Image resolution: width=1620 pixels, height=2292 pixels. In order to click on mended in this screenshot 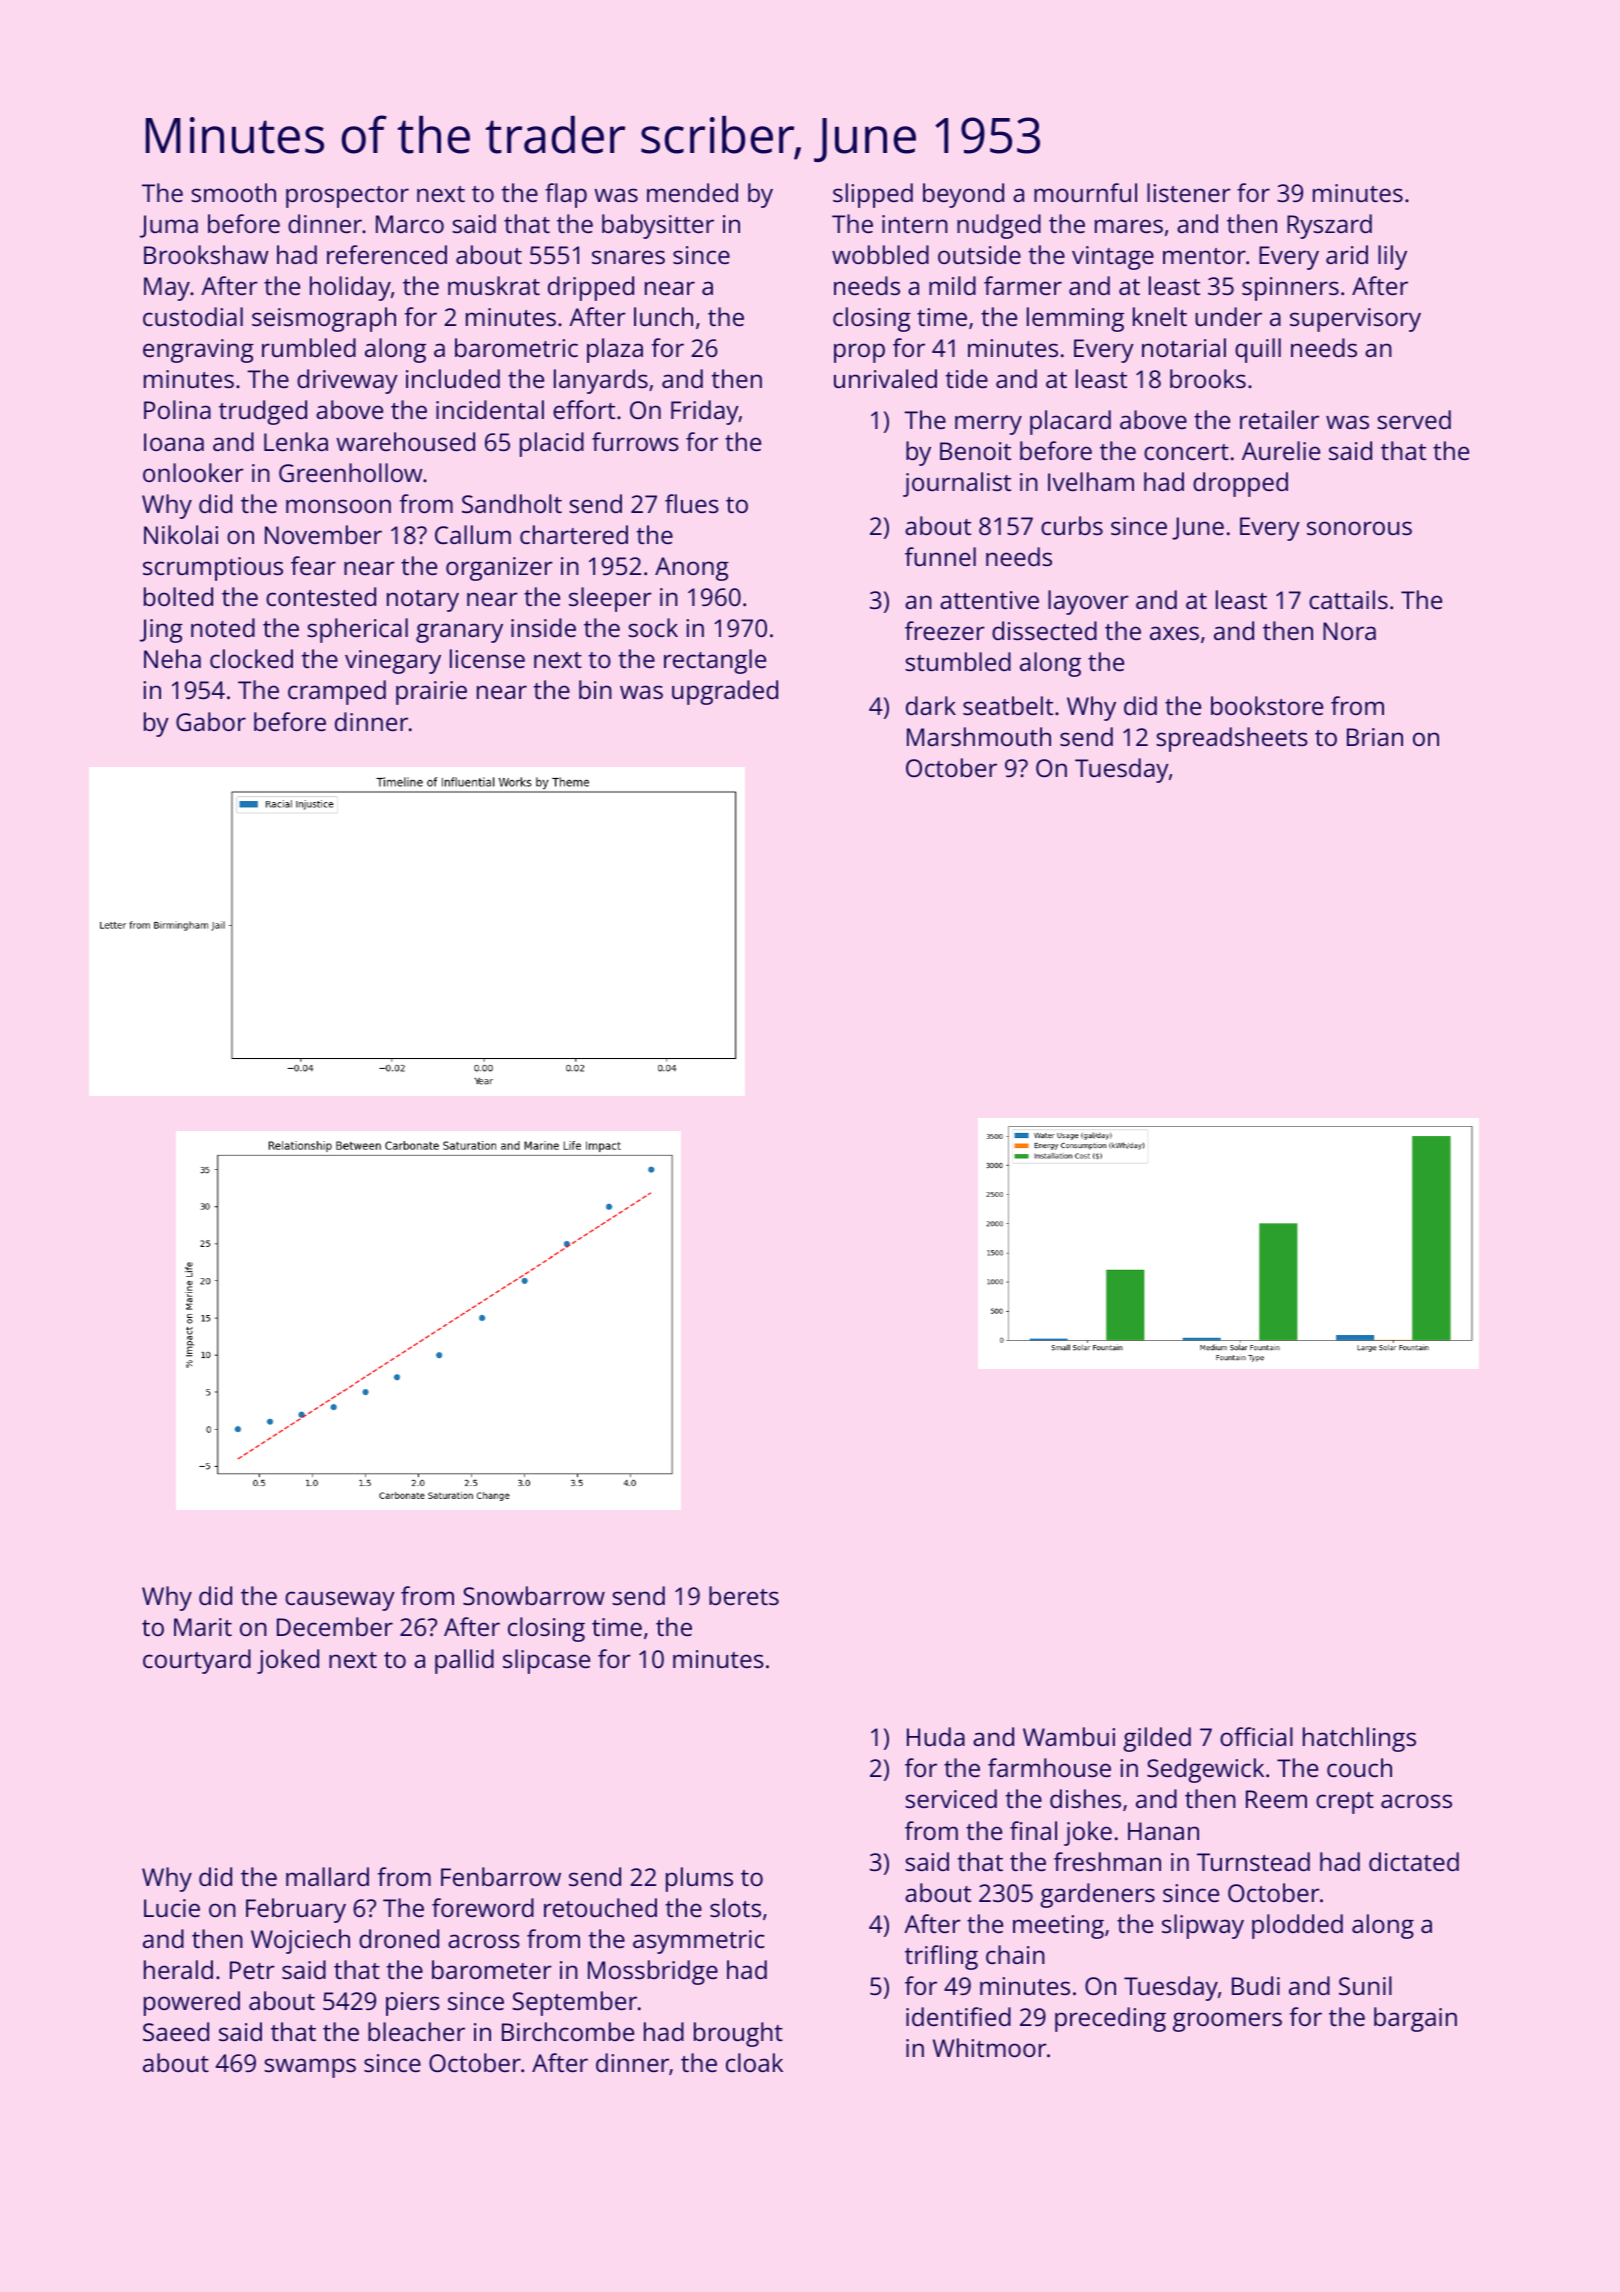, I will do `click(692, 192)`.
